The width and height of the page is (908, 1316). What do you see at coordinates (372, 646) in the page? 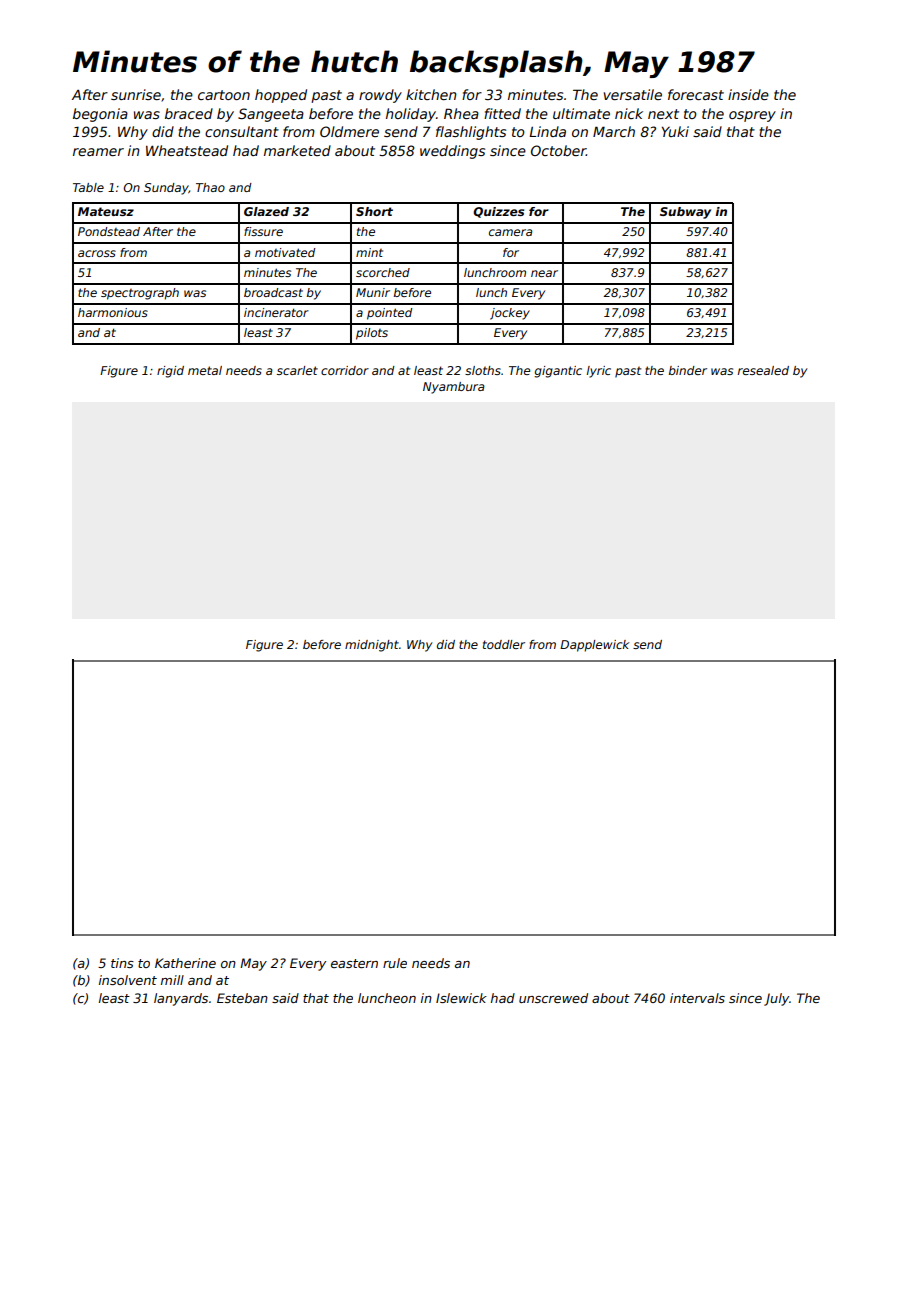
I see `midnight` at bounding box center [372, 646].
